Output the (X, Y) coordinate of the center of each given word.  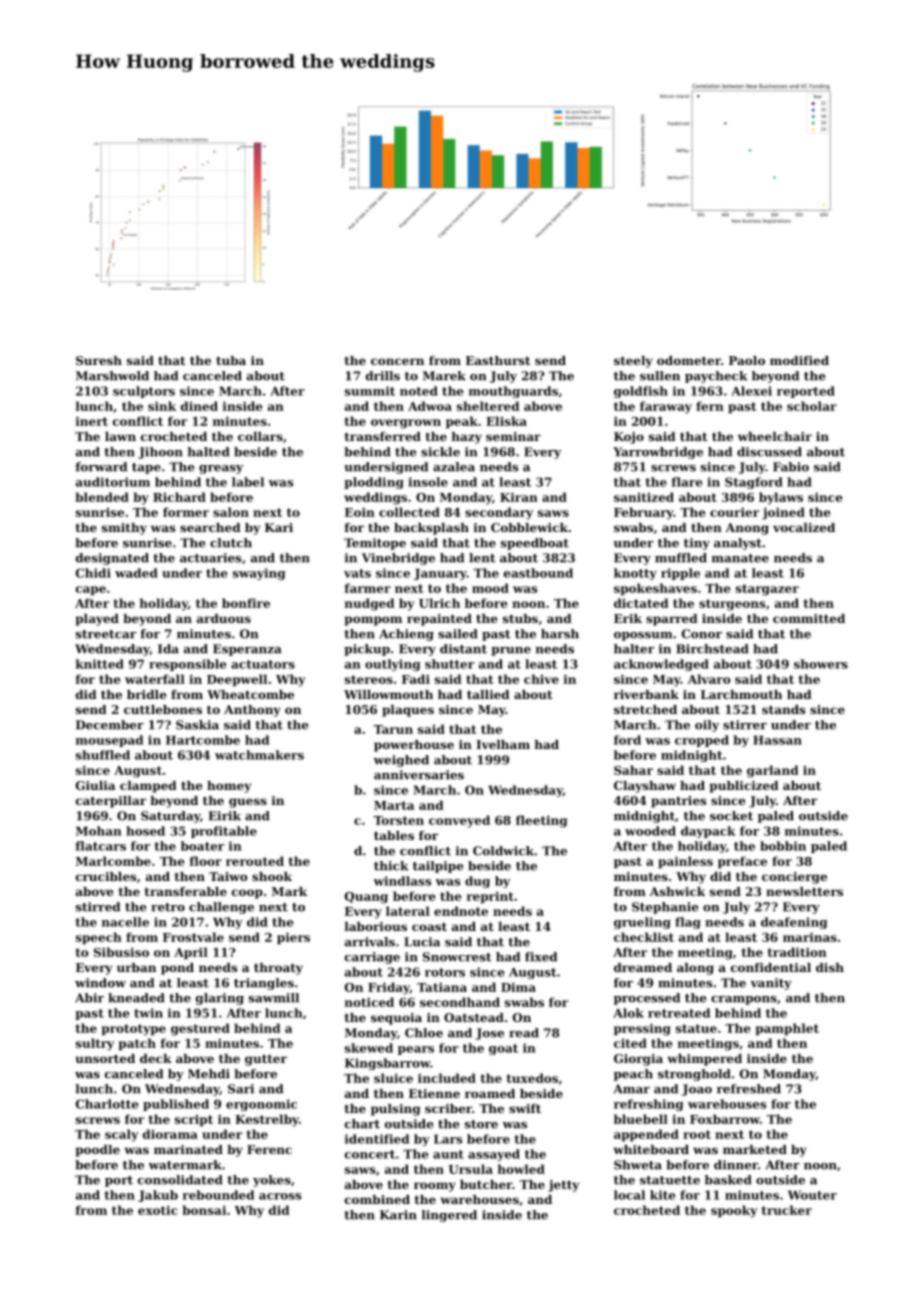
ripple (680, 574)
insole (428, 482)
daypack (708, 832)
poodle (98, 1151)
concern (397, 361)
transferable (186, 891)
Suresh (99, 360)
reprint (490, 897)
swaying (259, 574)
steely (633, 362)
